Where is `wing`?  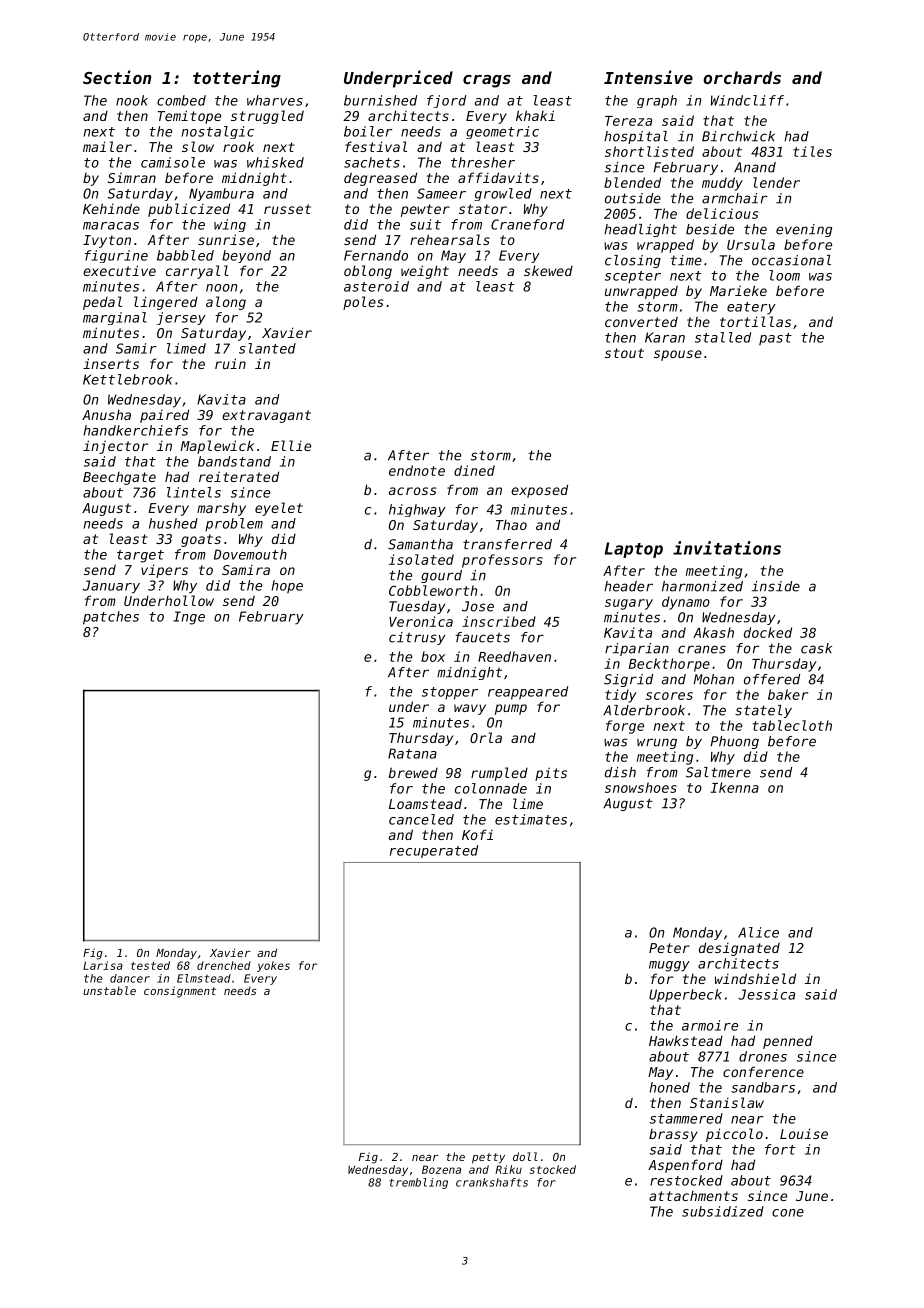
wing is located at coordinates (230, 225).
